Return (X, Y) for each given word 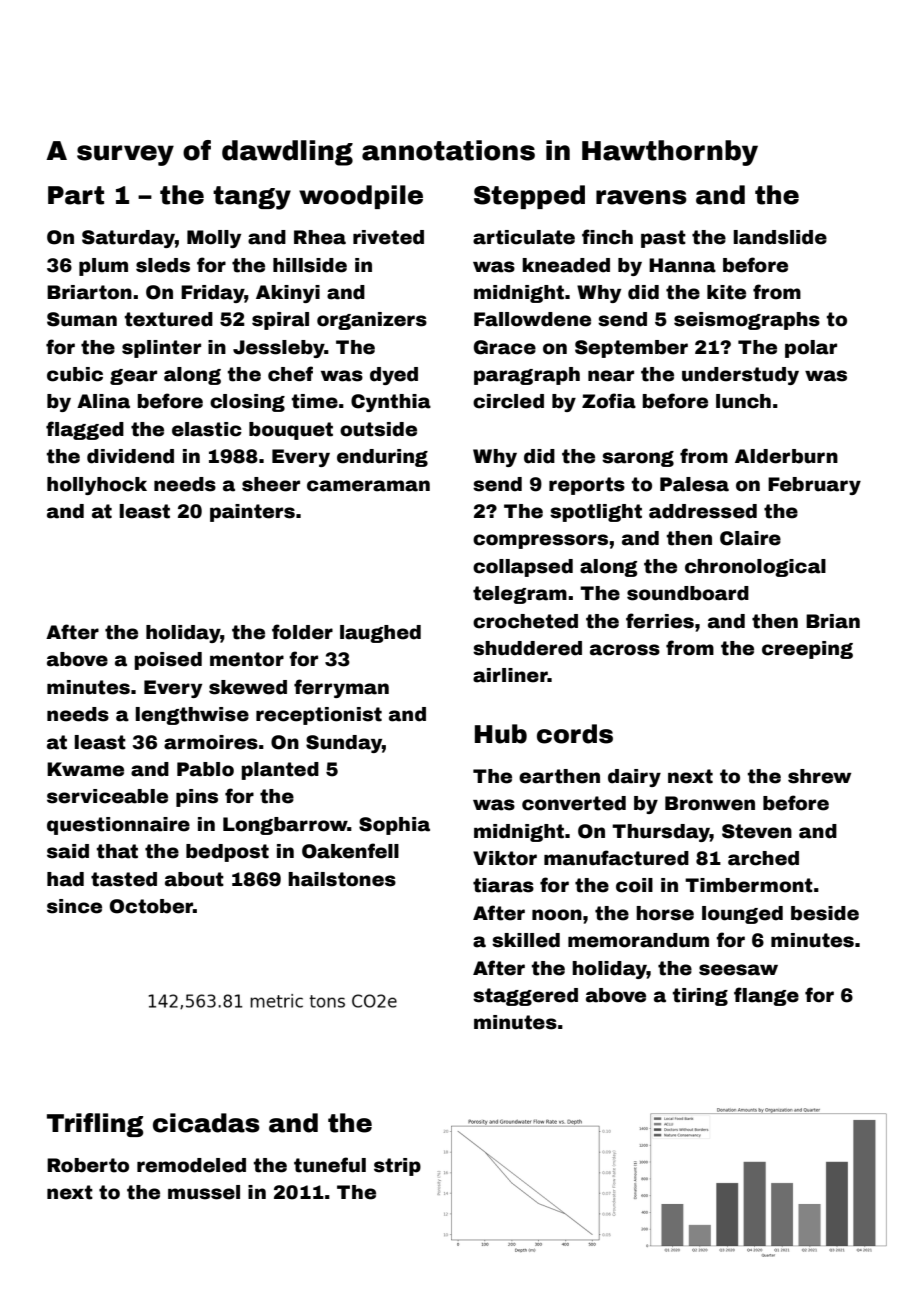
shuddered (527, 648)
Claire (750, 538)
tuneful (330, 1165)
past (663, 239)
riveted (388, 237)
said (68, 851)
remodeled (191, 1165)
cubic (75, 374)
